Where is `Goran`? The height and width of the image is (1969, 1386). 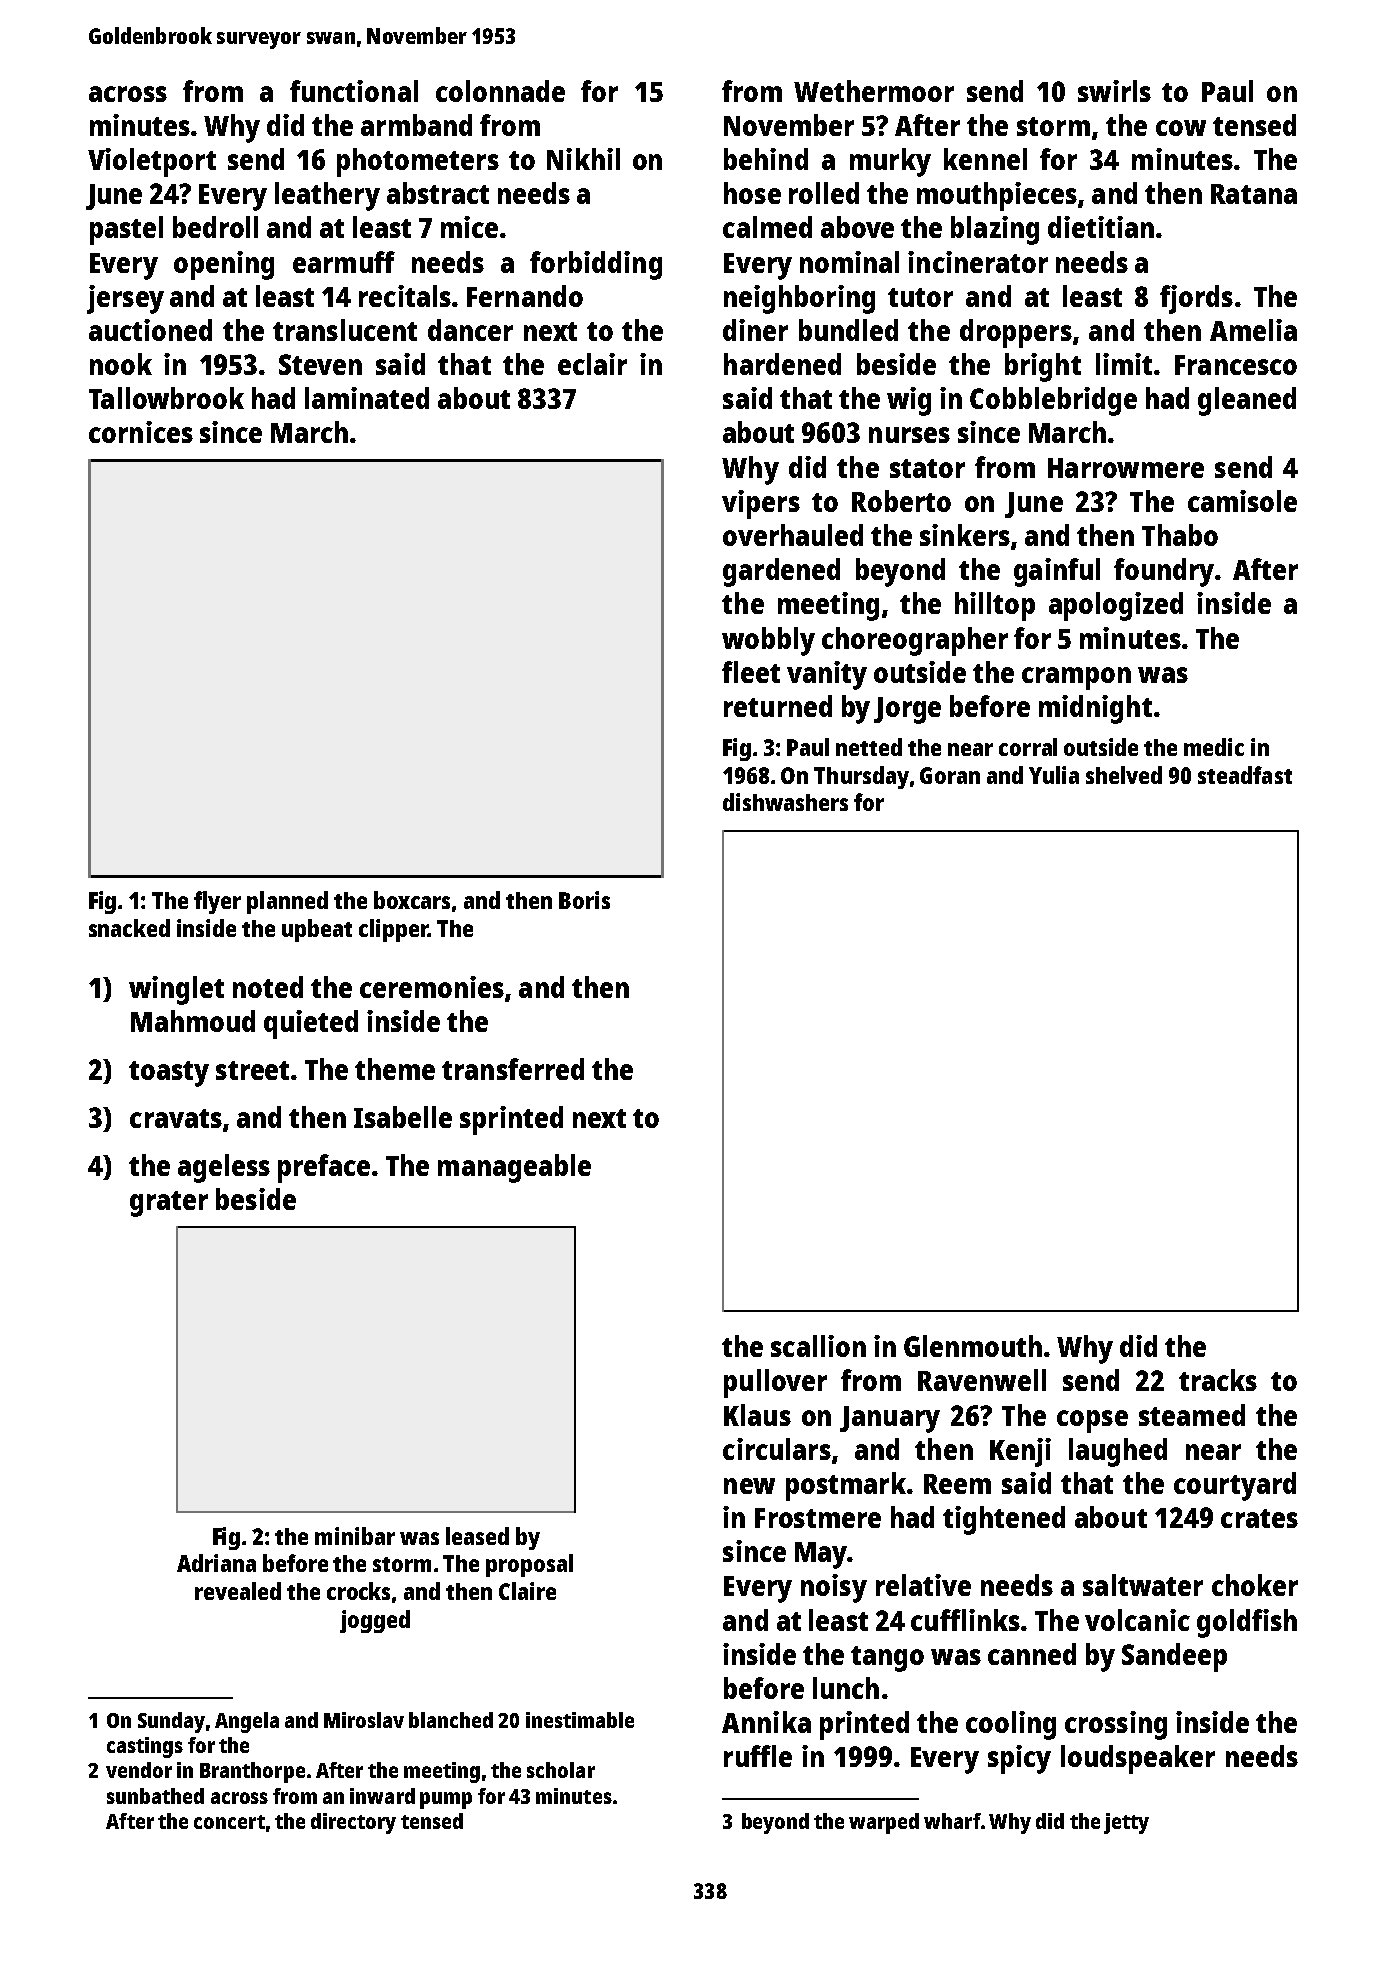
Goran is located at coordinates (950, 775).
